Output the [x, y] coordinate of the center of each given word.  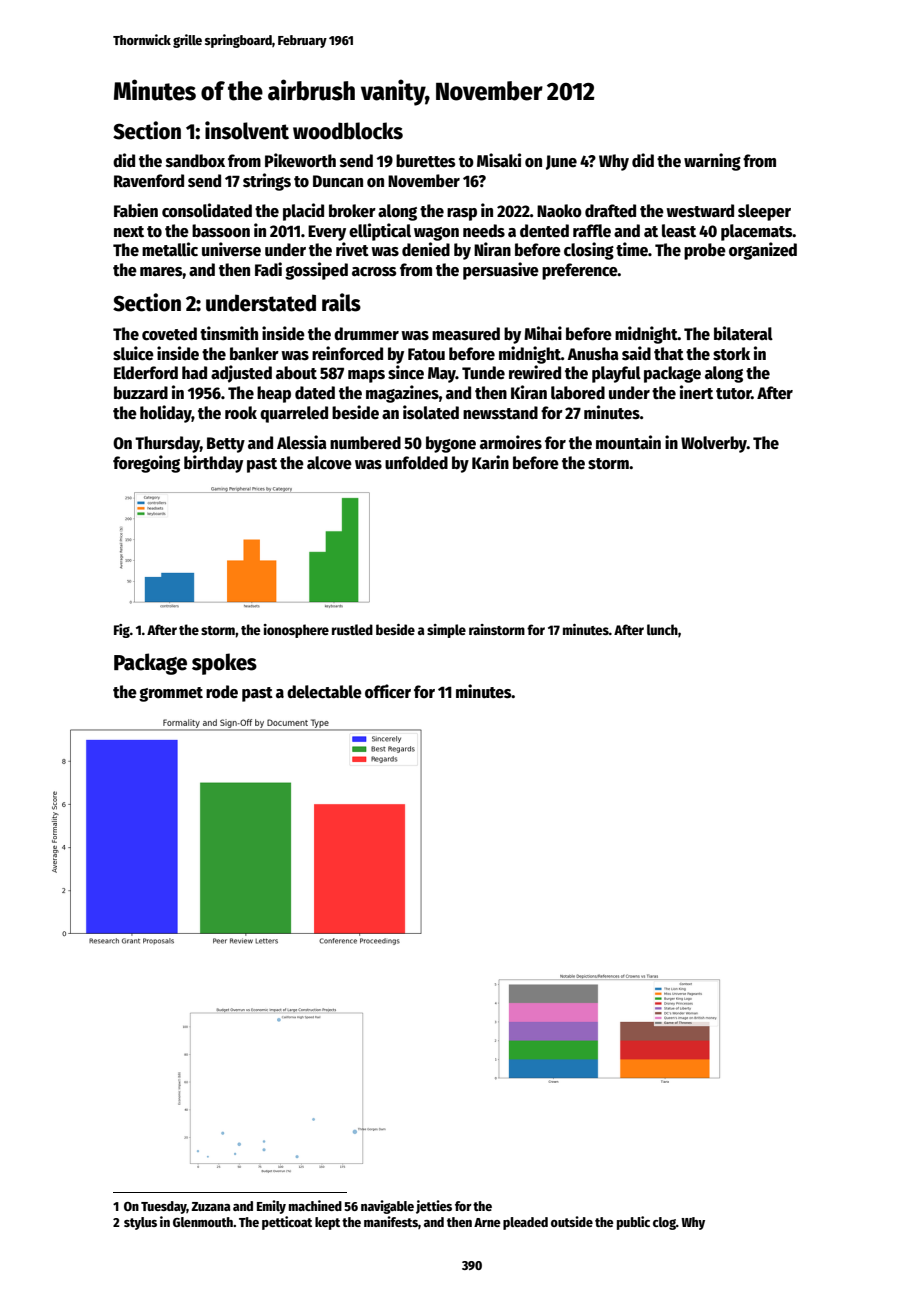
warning [712, 162]
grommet [171, 694]
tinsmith [229, 333]
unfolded [416, 463]
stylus [140, 1223]
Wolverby [714, 444]
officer [388, 691]
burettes [426, 161]
